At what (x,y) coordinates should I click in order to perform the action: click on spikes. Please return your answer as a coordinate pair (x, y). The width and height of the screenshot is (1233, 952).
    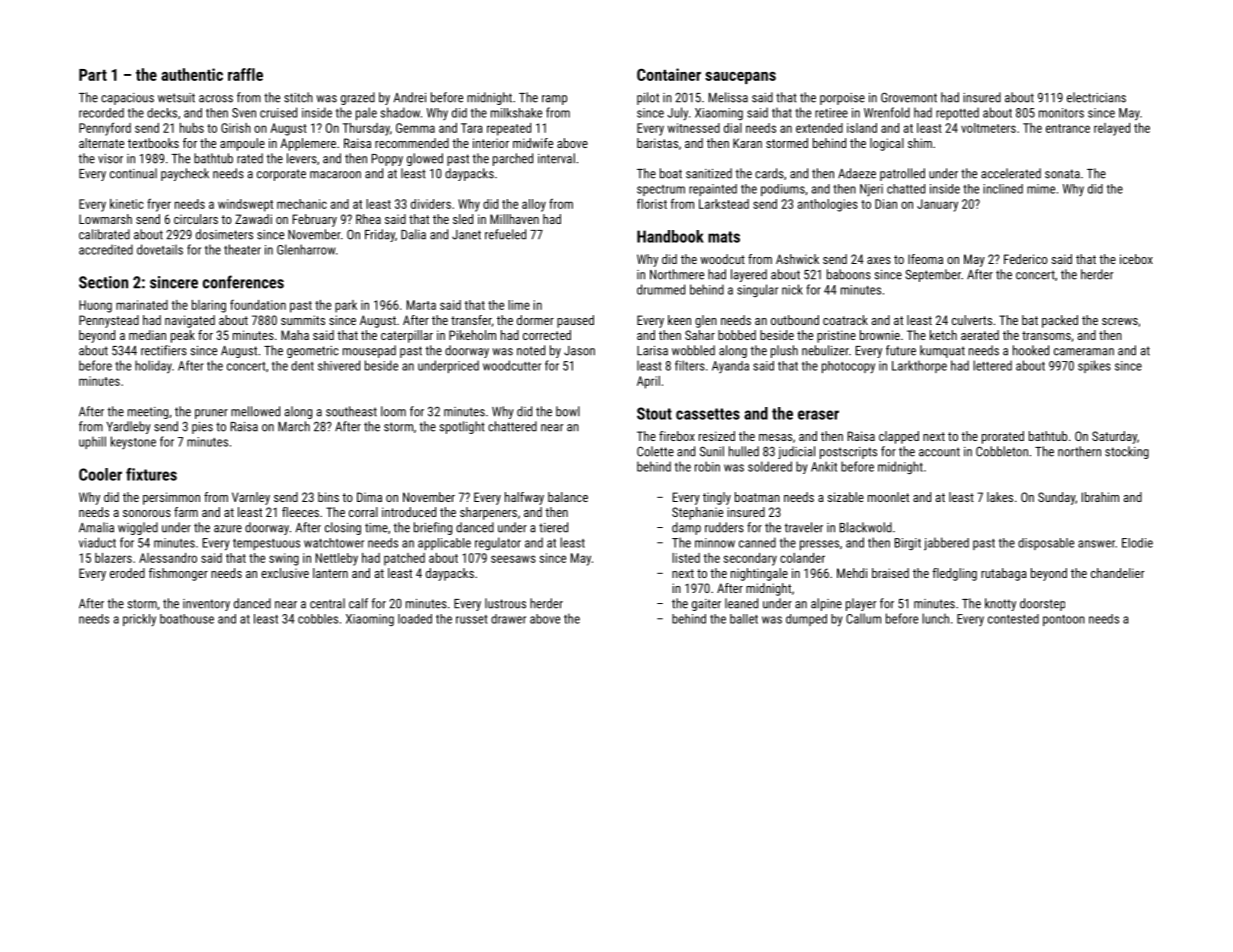
    Looking at the image, I should click on (1094, 366).
